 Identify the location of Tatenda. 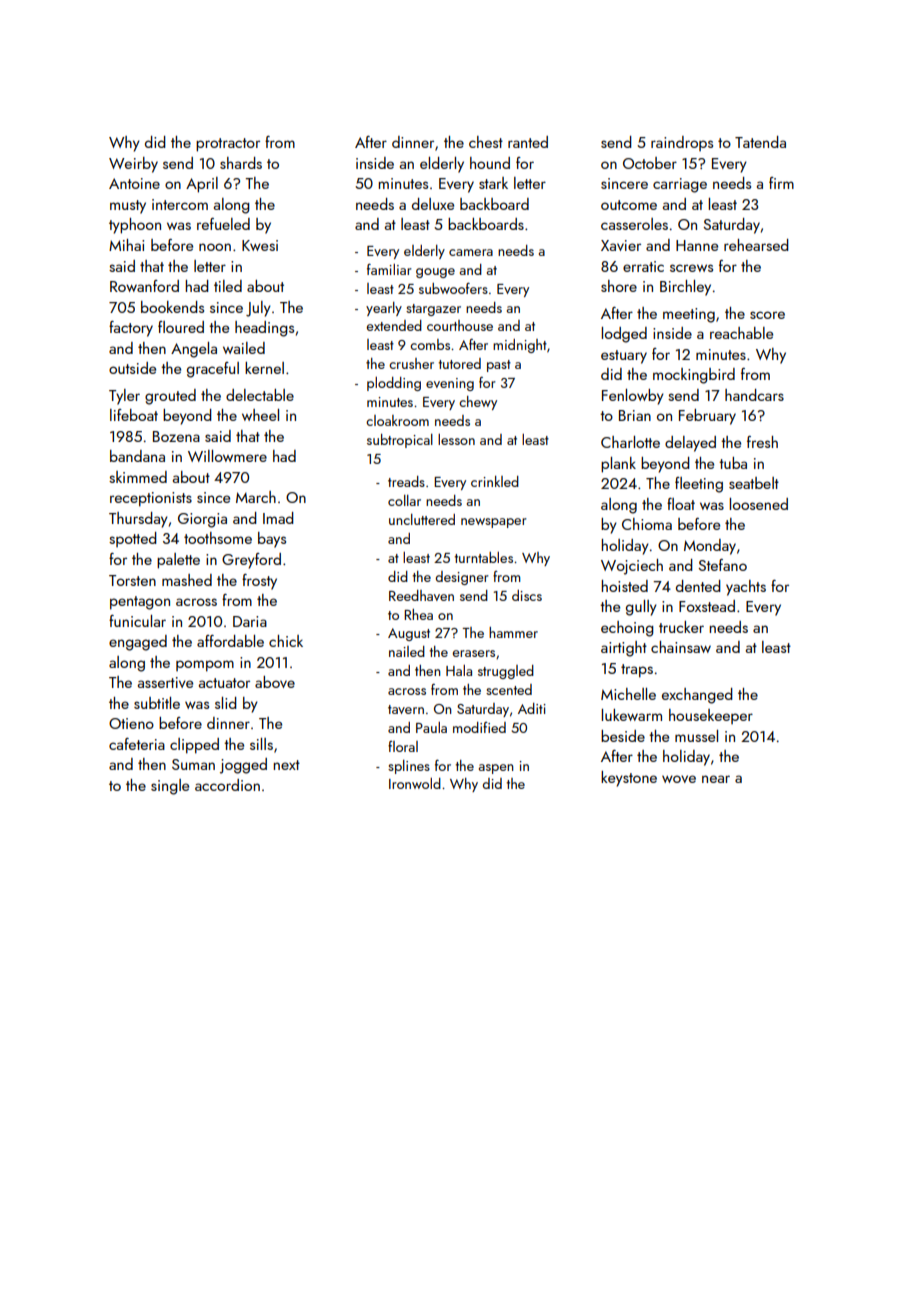
(760, 142).
